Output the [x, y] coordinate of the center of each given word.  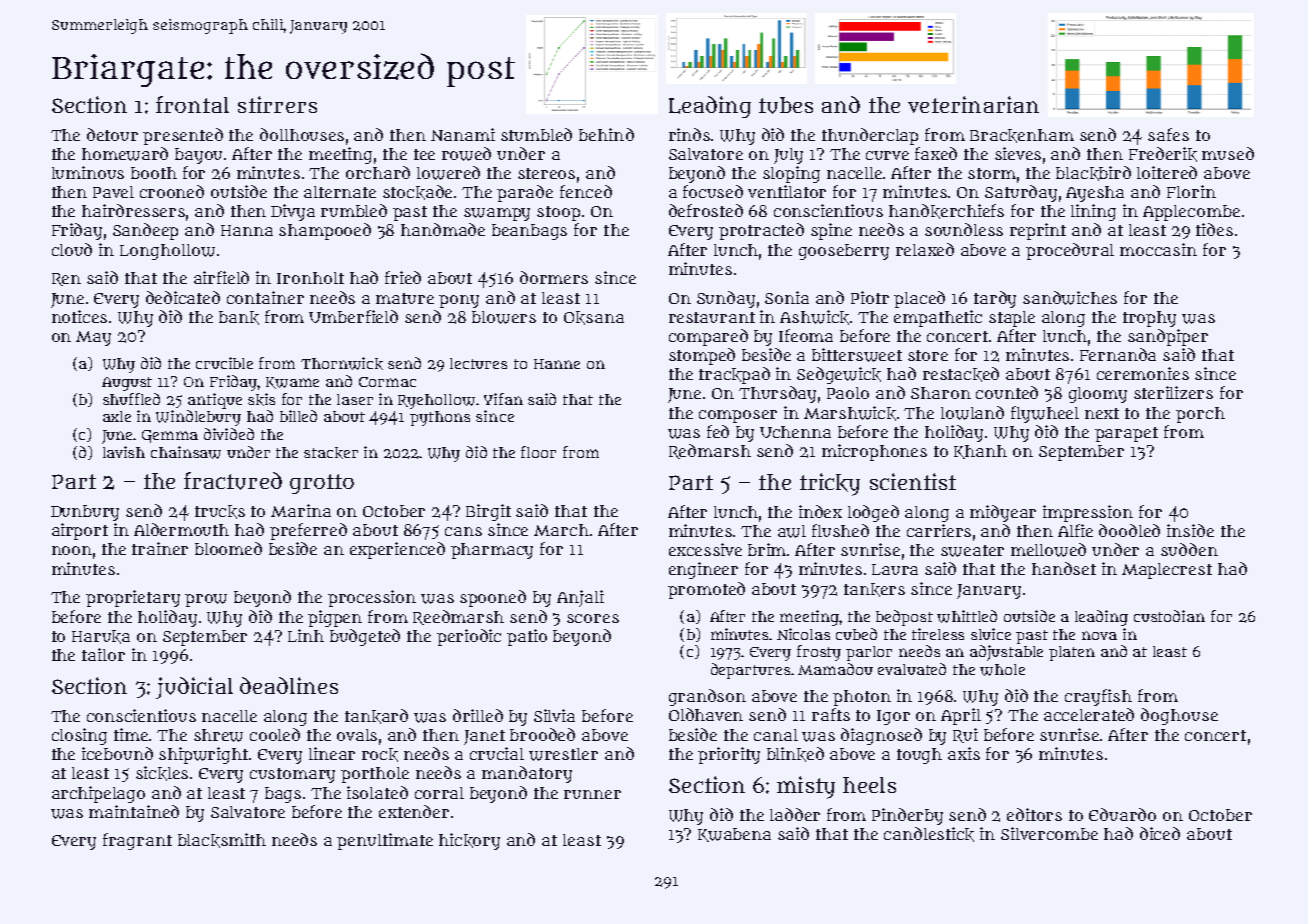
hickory [469, 841]
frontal [192, 104]
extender [414, 811]
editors [1034, 814]
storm [992, 173]
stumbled [536, 134]
